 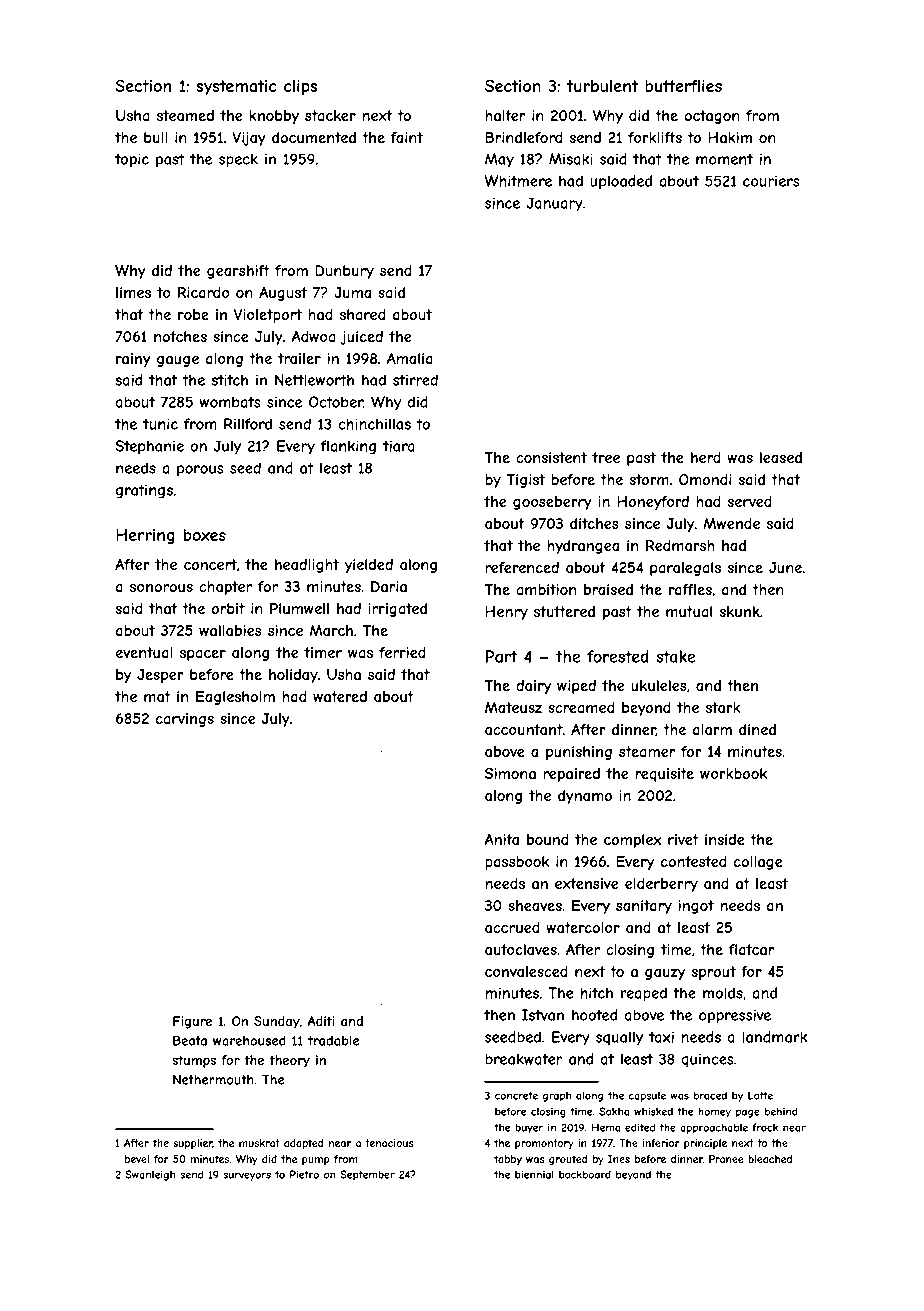 I want to click on dynamo, so click(x=585, y=797).
